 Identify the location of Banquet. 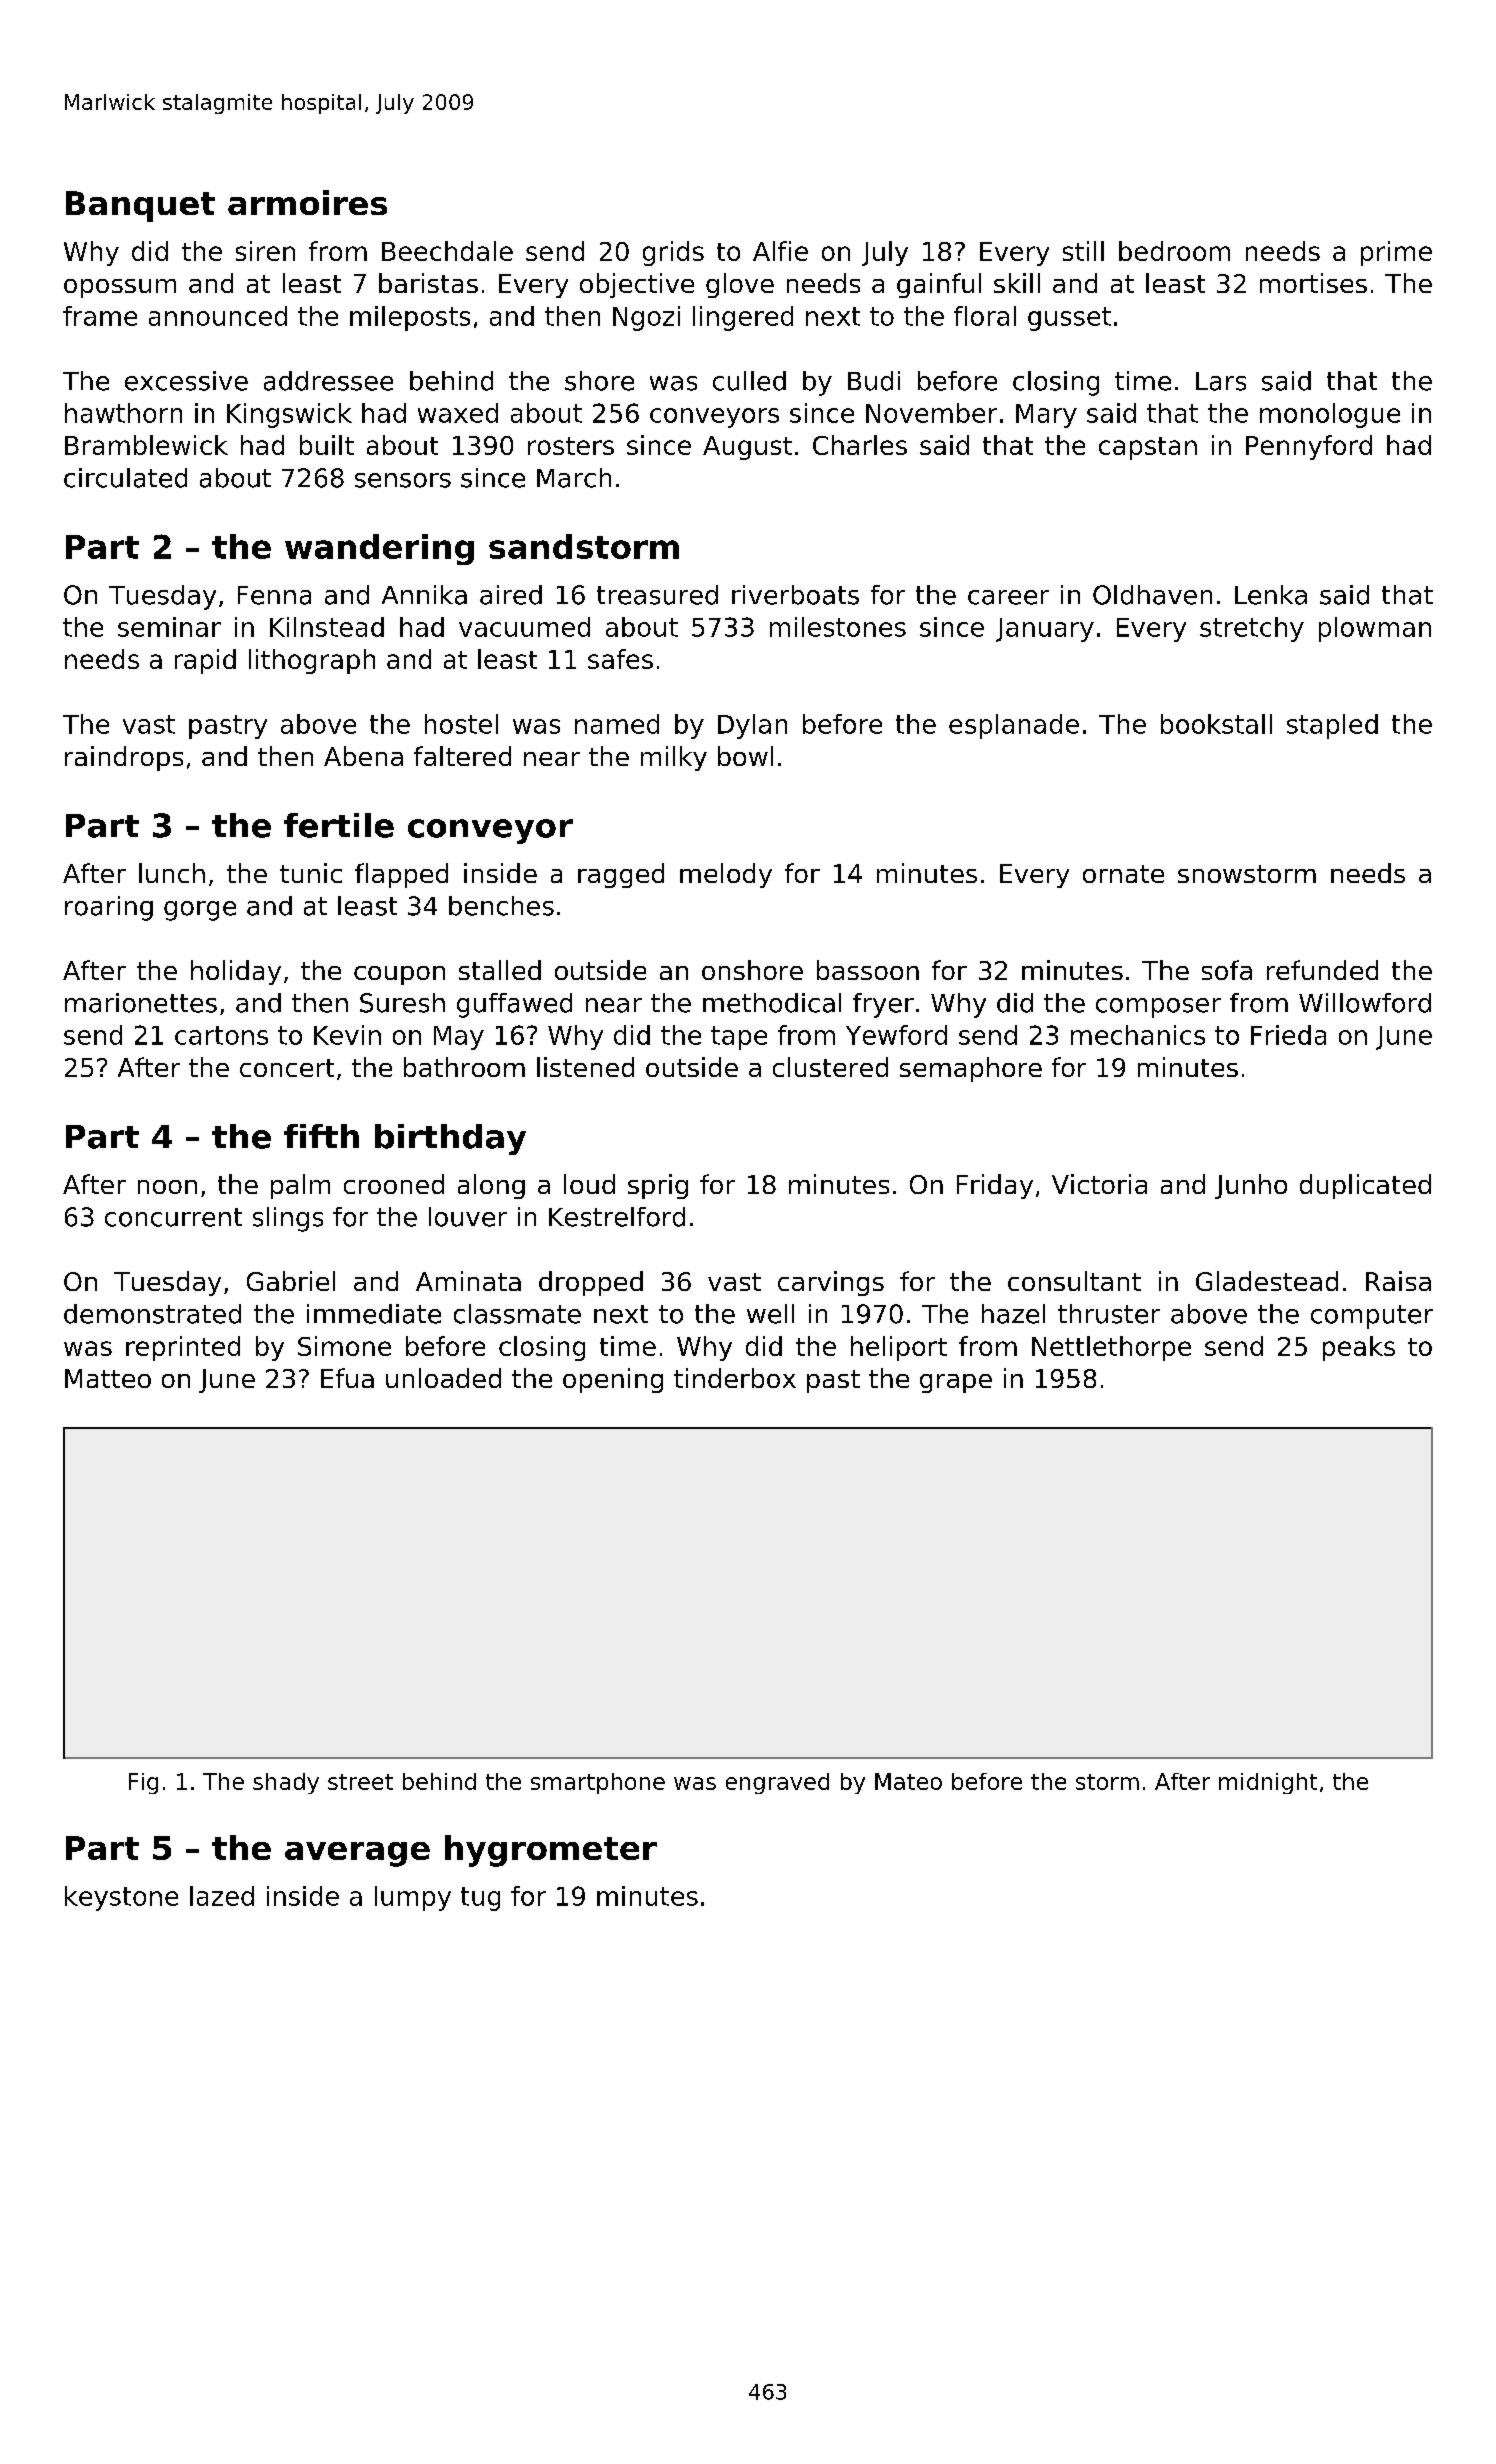
(140, 206).
